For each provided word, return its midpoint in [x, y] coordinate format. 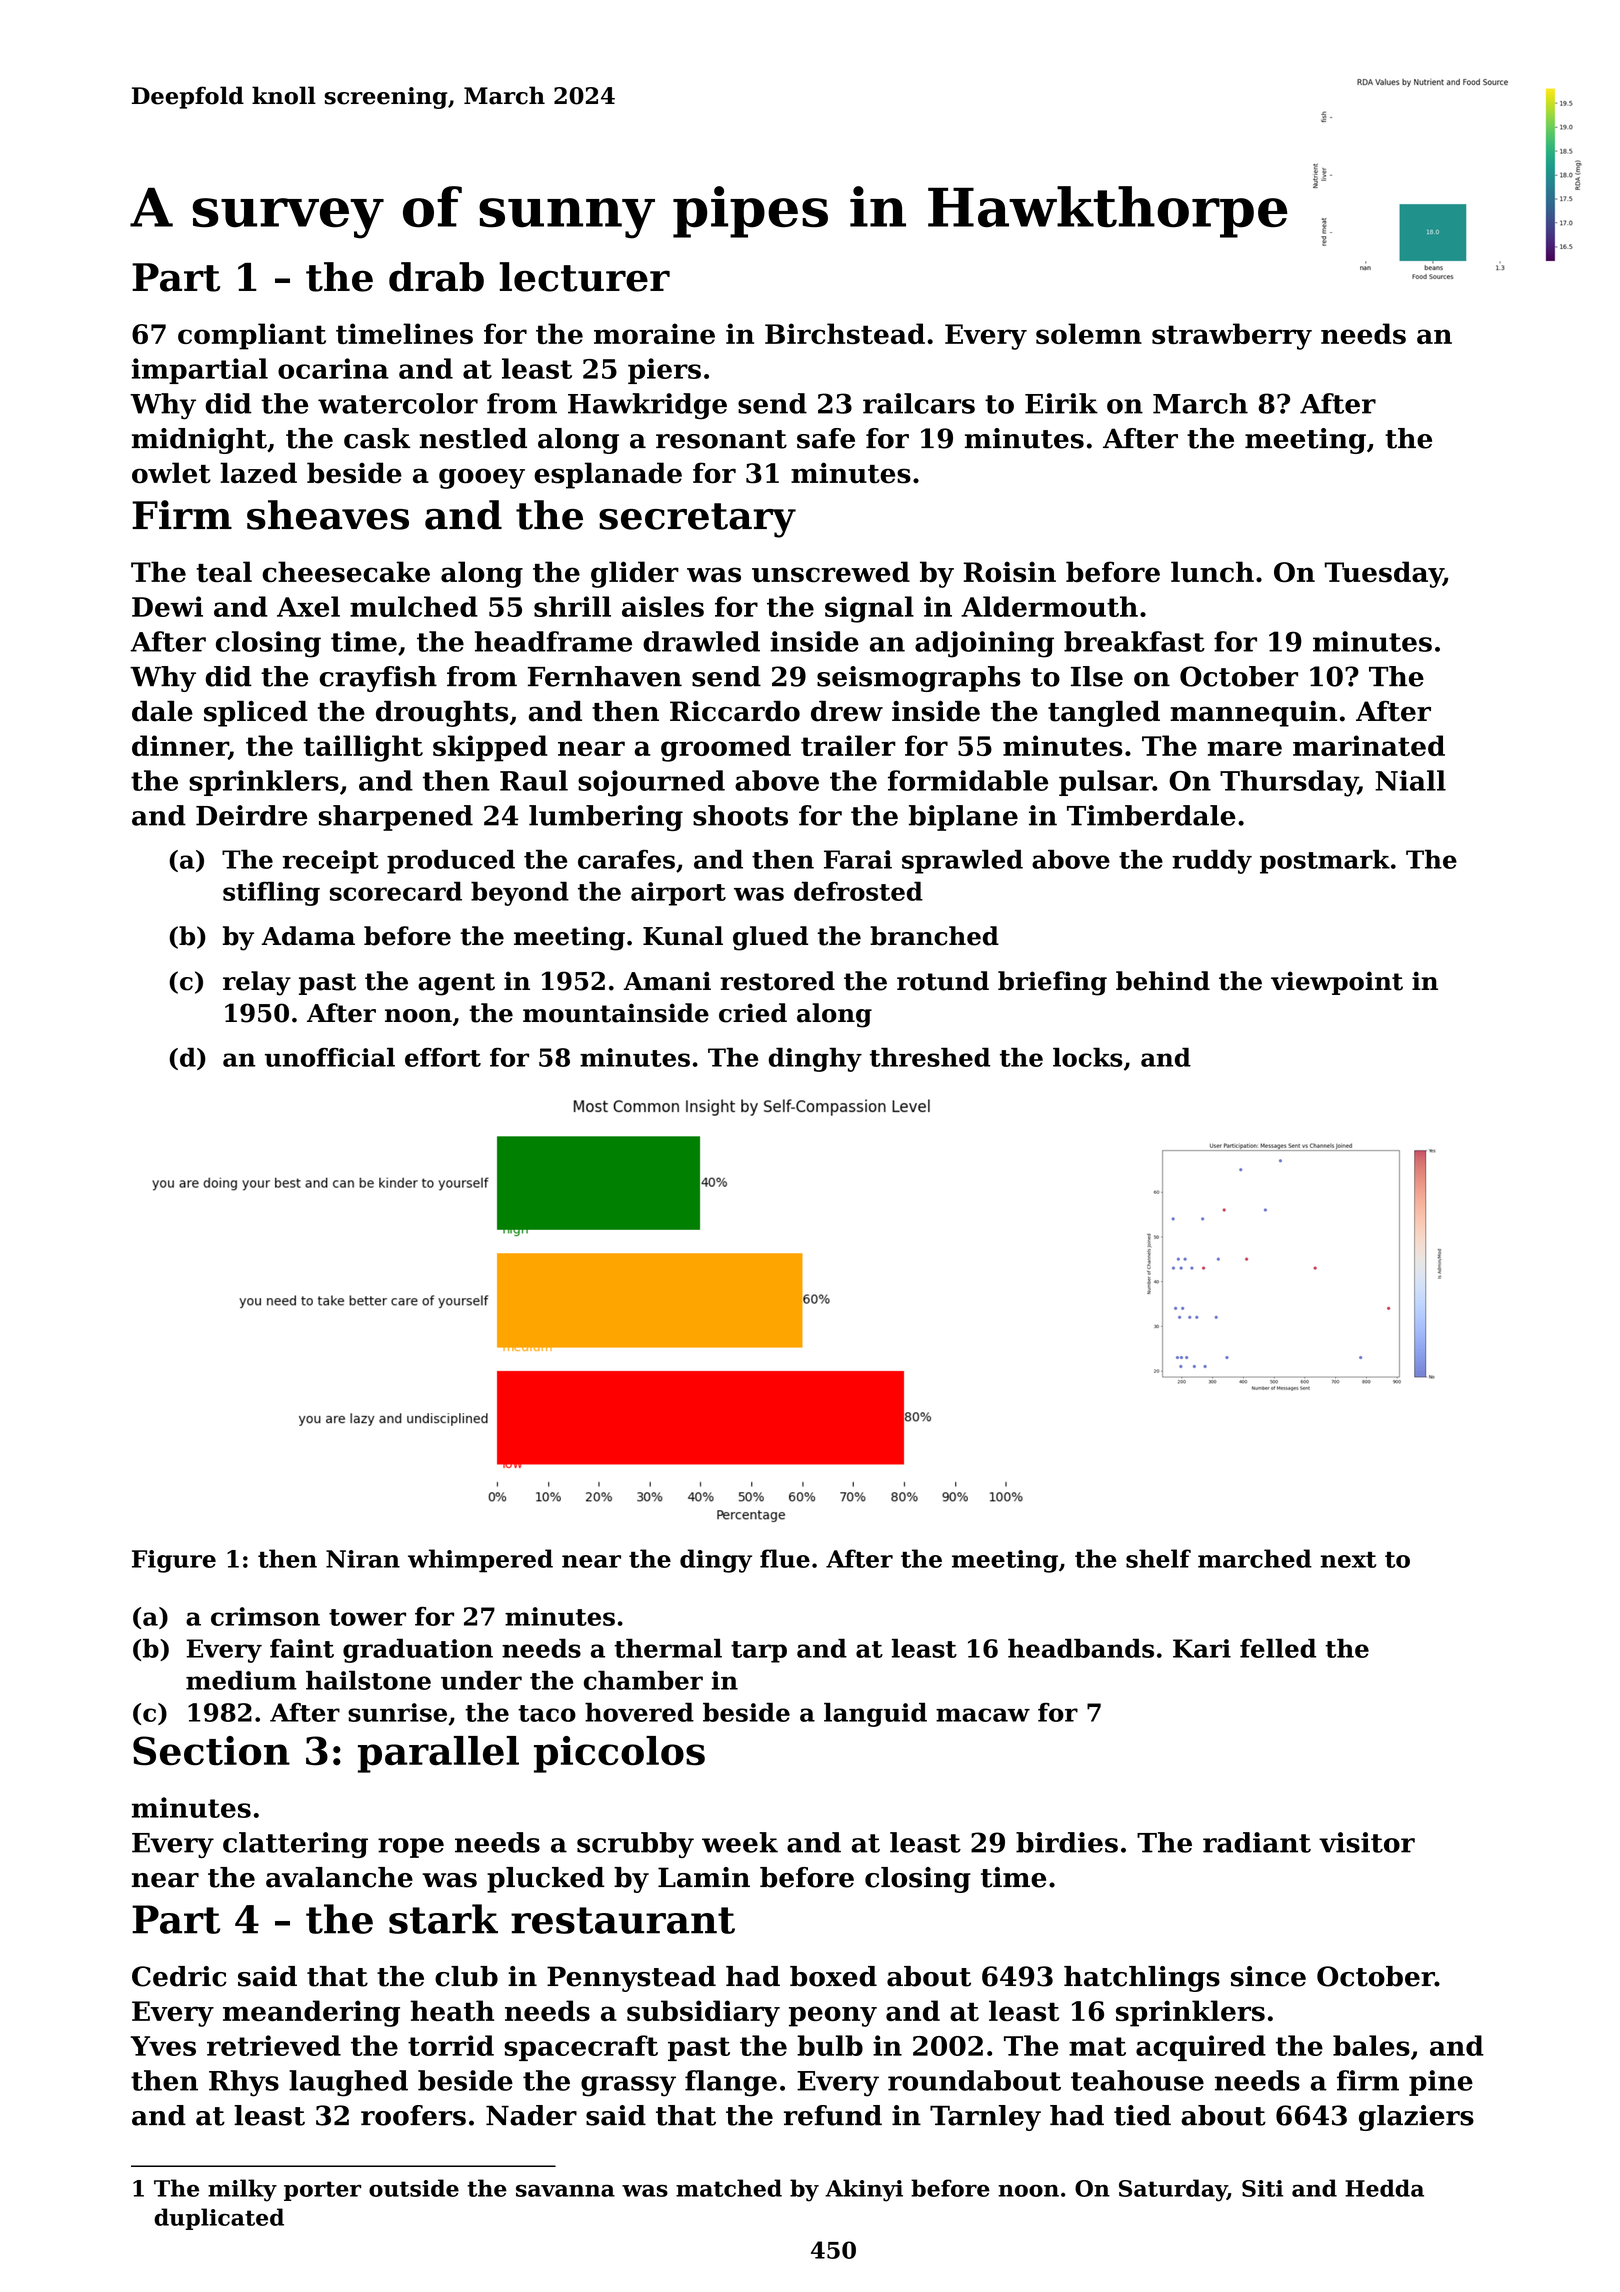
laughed [348, 2083]
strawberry [1232, 336]
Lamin [704, 1877]
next [1348, 1560]
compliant [252, 336]
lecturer [584, 277]
